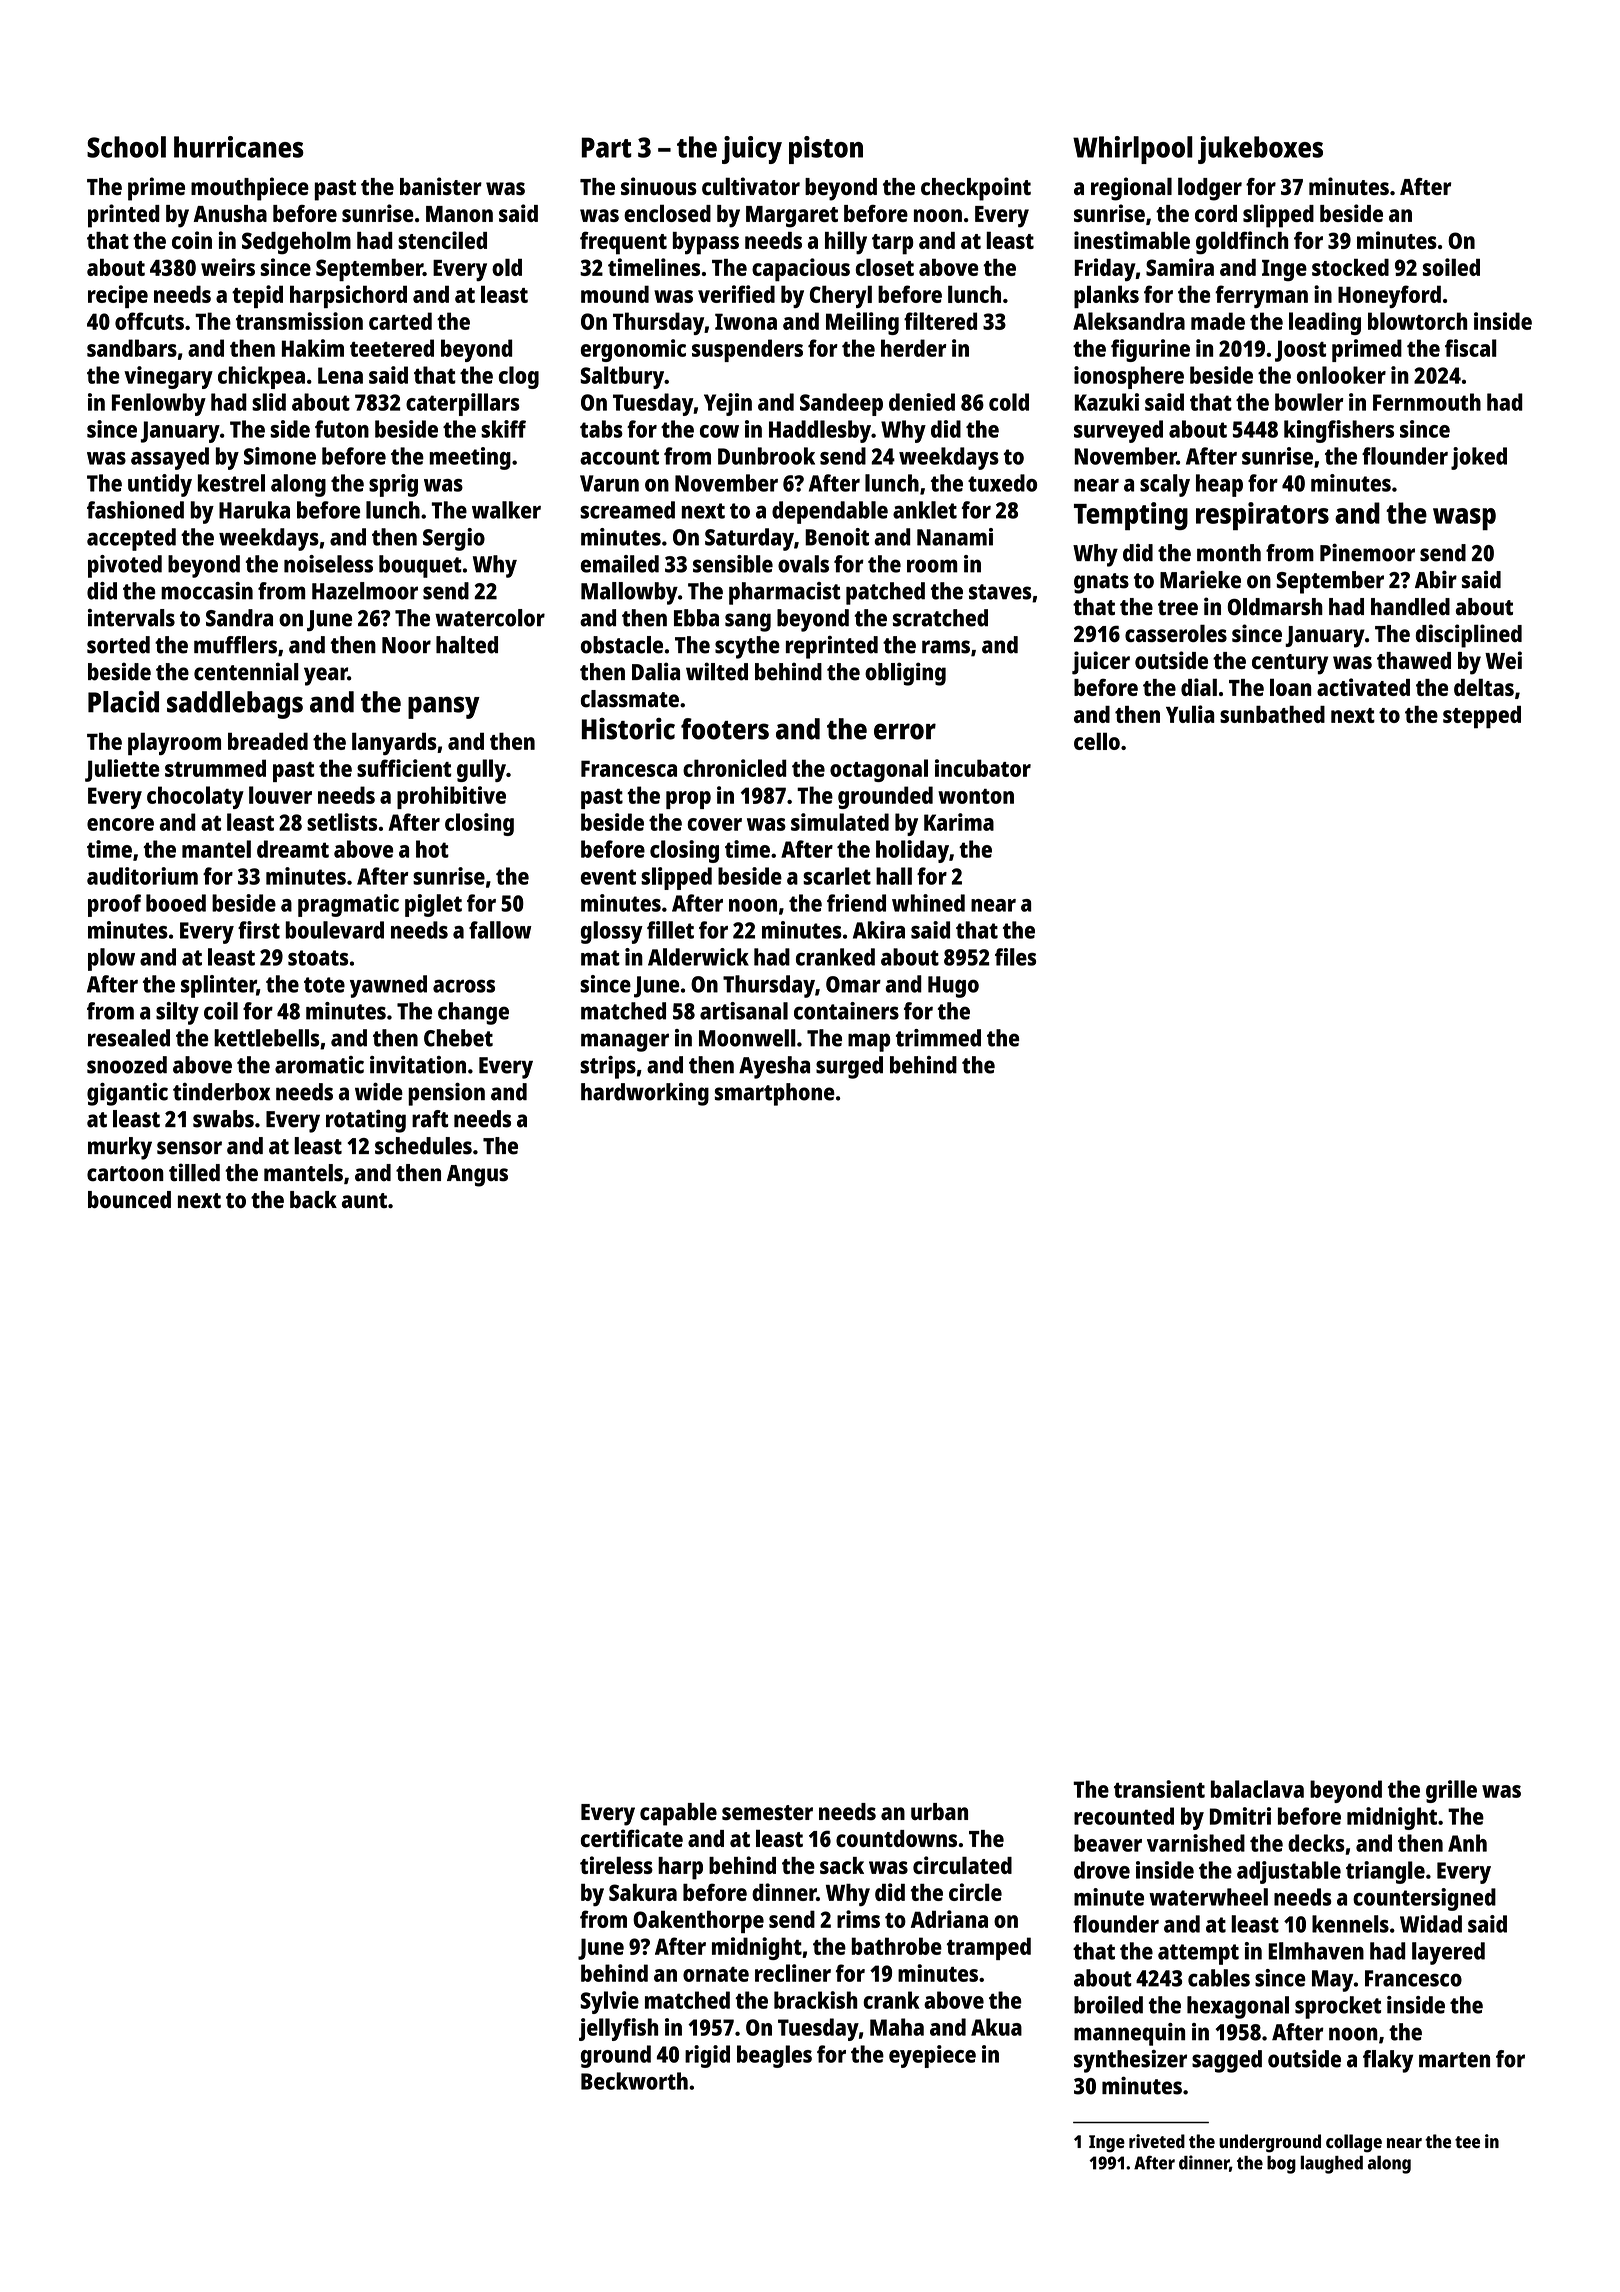 The image size is (1620, 2292). What do you see at coordinates (129, 1199) in the document?
I see `bounced` at bounding box center [129, 1199].
